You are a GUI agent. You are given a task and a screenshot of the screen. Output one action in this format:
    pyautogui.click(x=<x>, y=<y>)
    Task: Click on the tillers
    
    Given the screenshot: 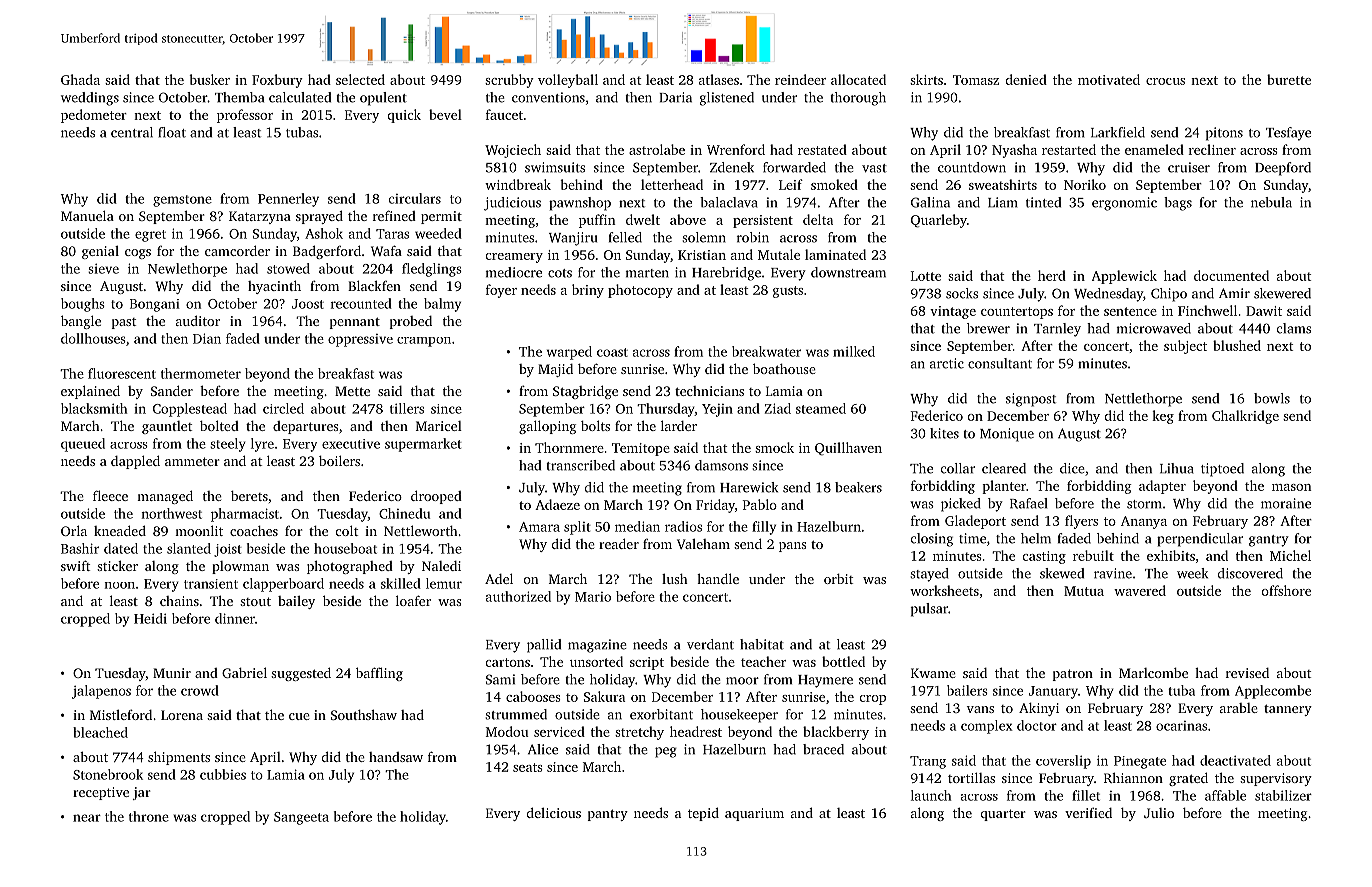 What is the action you would take?
    pyautogui.click(x=407, y=408)
